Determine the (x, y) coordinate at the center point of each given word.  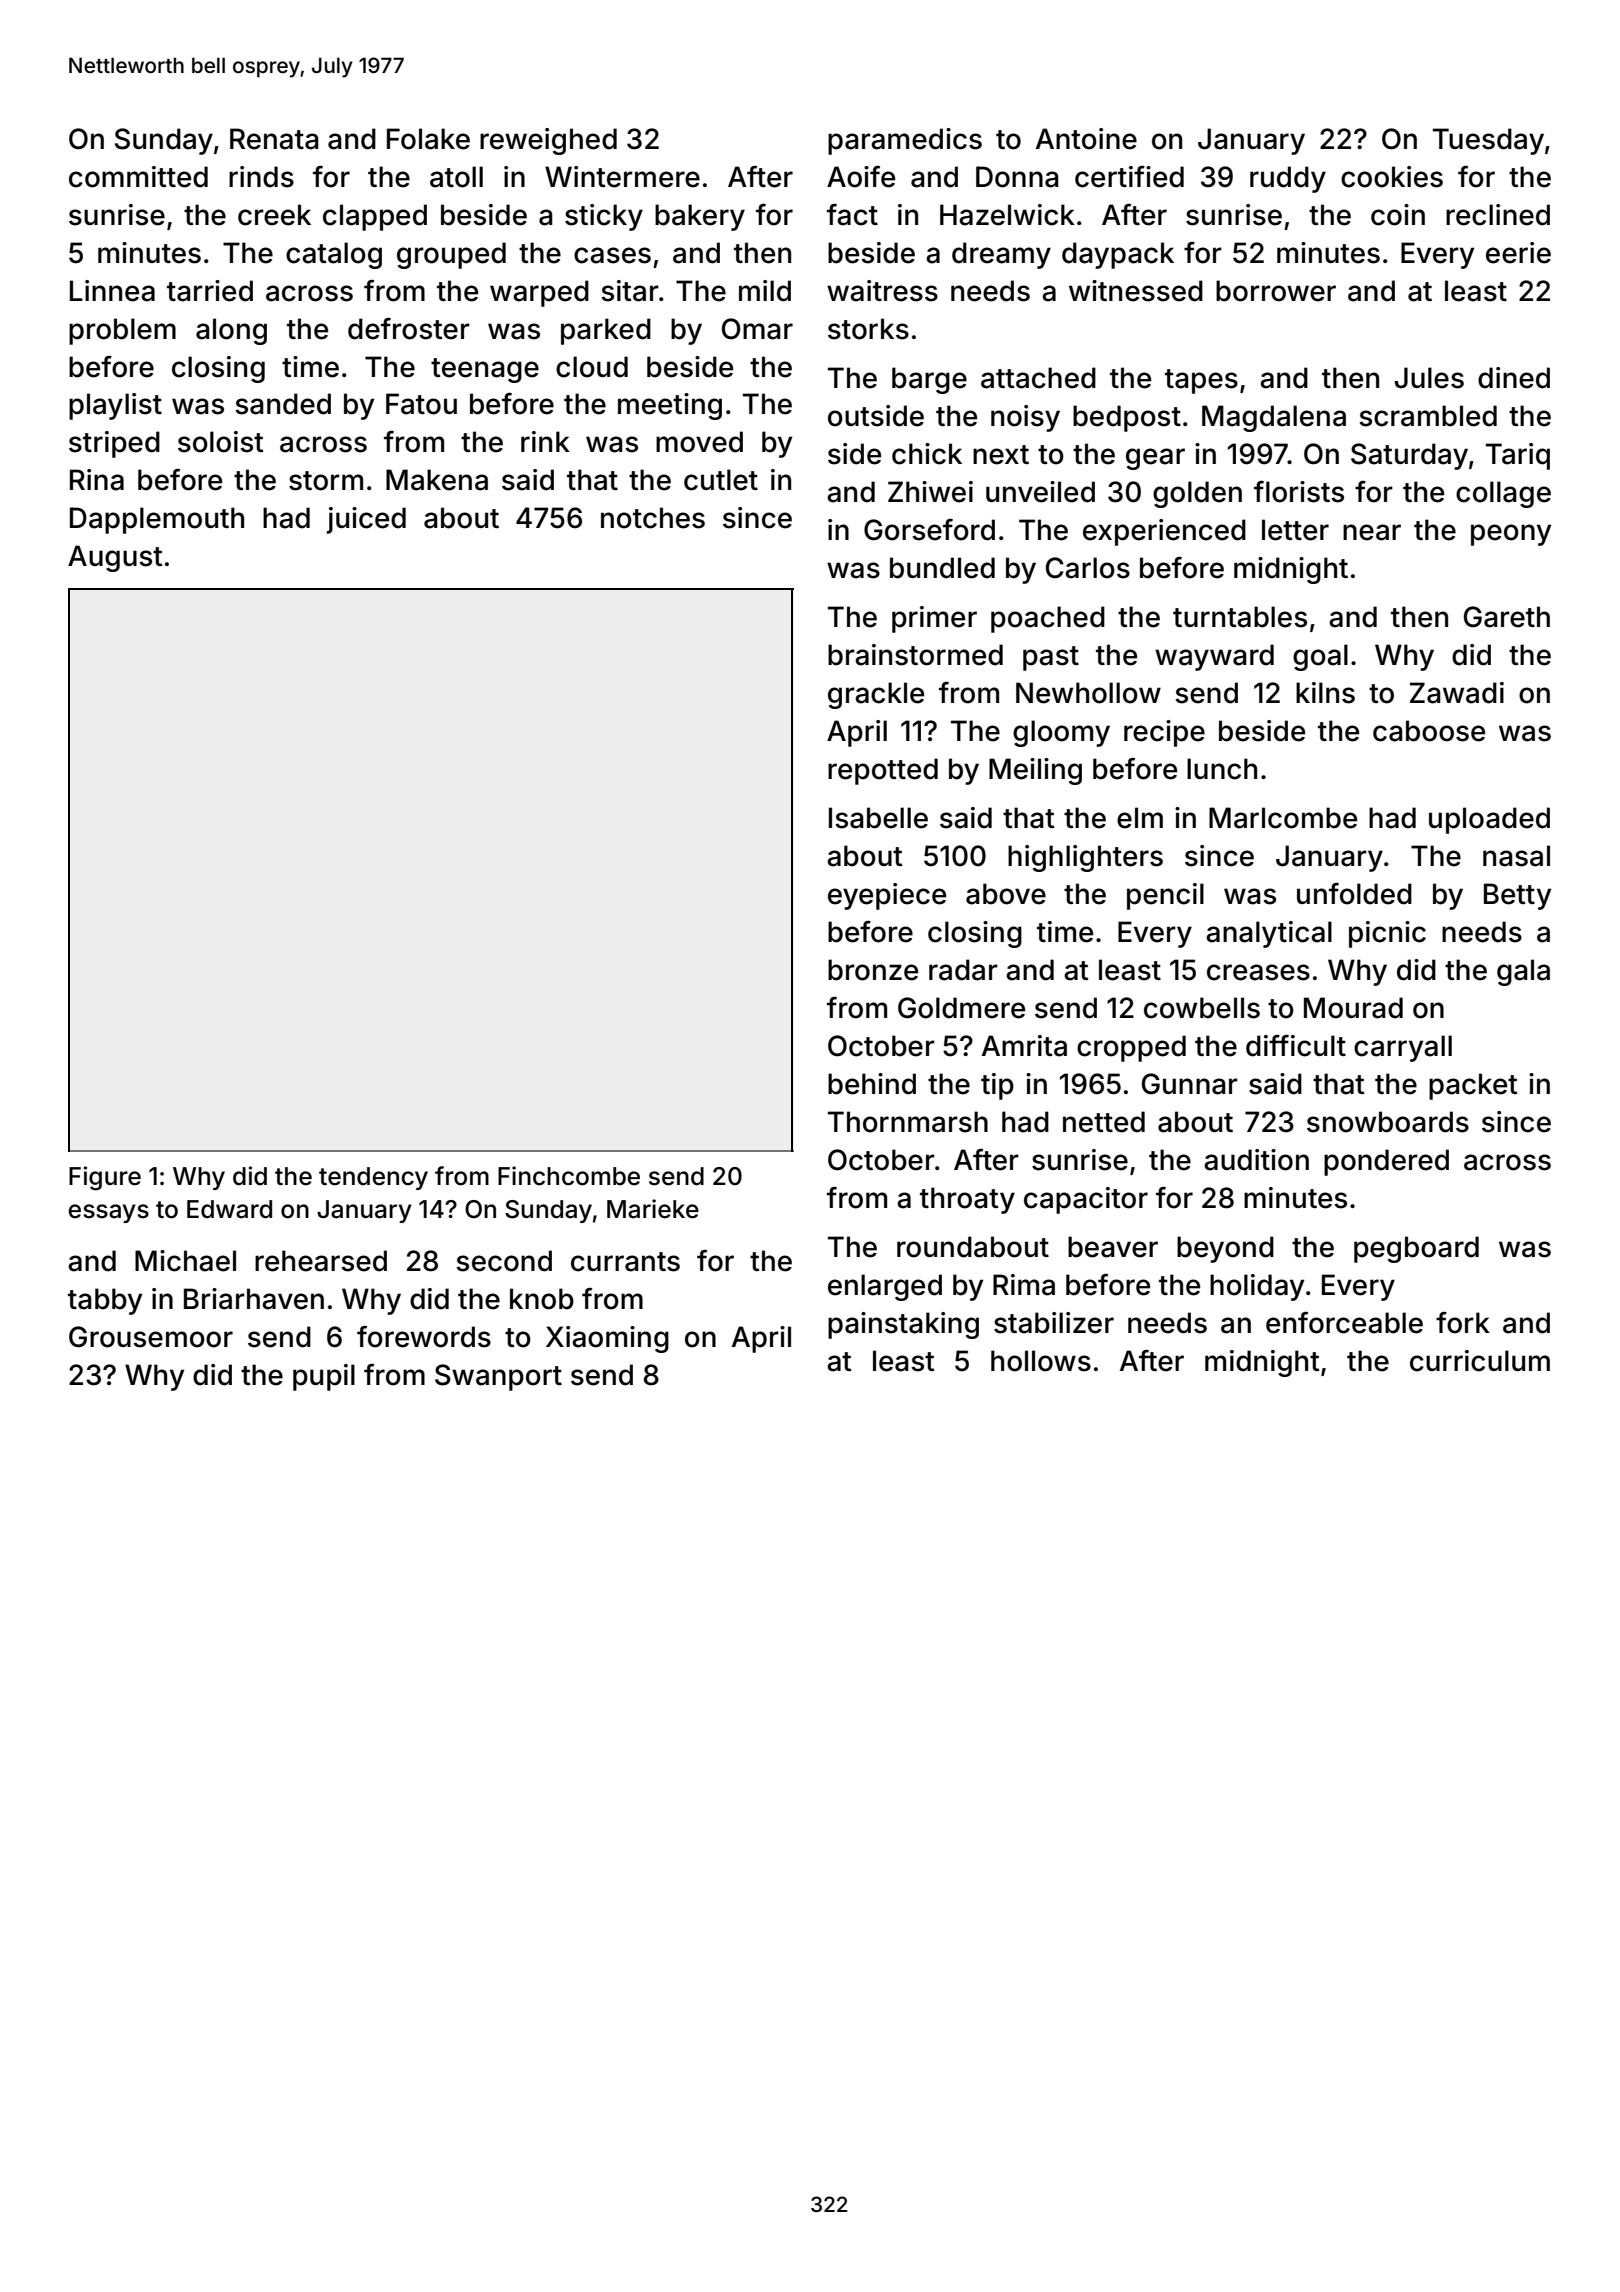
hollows (1041, 1361)
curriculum (1480, 1361)
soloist (221, 442)
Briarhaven (254, 1299)
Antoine (1086, 139)
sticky (604, 217)
